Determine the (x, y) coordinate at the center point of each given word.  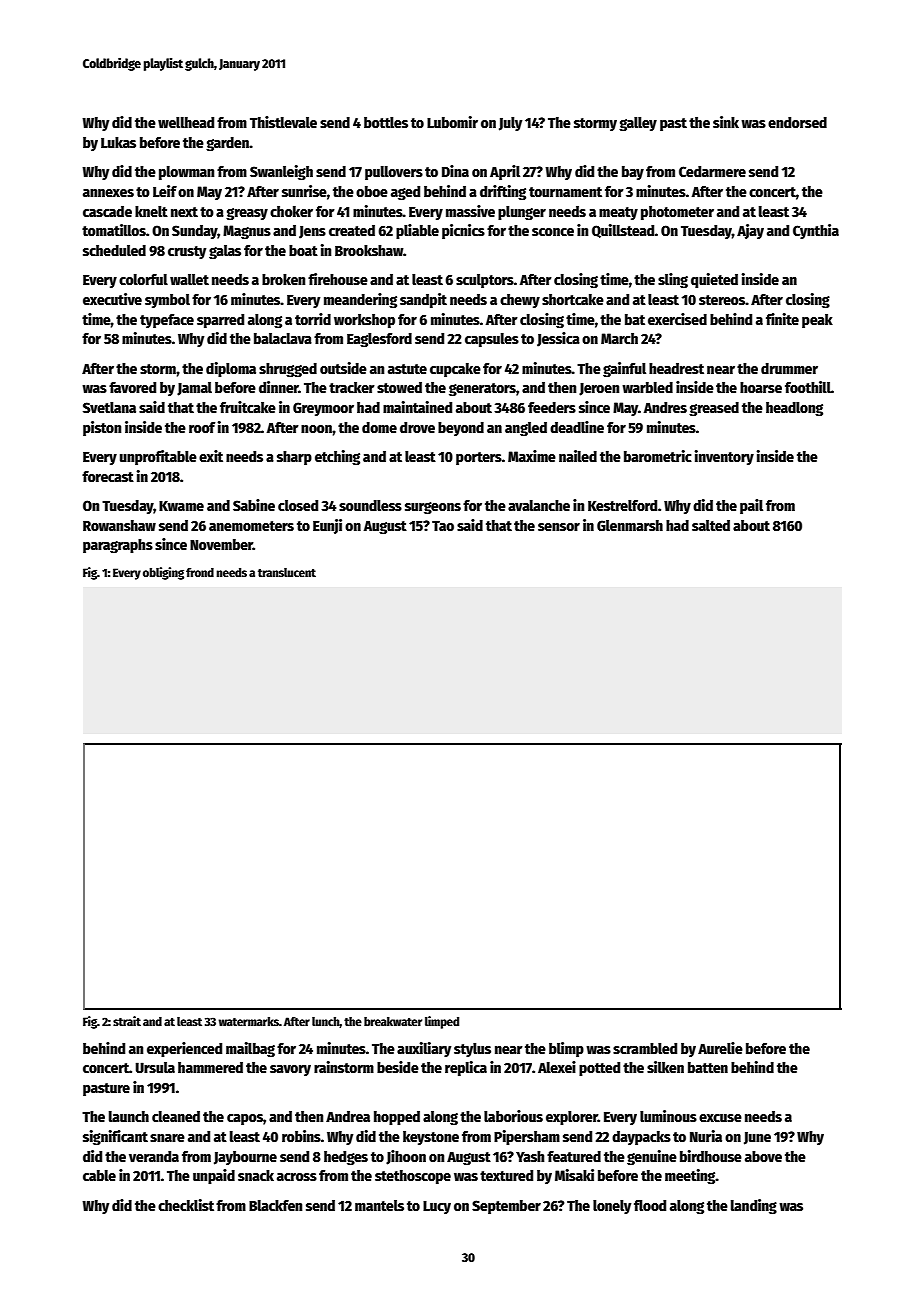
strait (127, 1021)
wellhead (186, 122)
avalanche (539, 505)
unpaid (214, 1176)
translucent (287, 572)
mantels (379, 1205)
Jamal (194, 389)
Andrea (348, 1116)
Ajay (750, 231)
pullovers (394, 173)
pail (751, 506)
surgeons (433, 508)
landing (754, 1207)
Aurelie (720, 1048)
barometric (658, 456)
